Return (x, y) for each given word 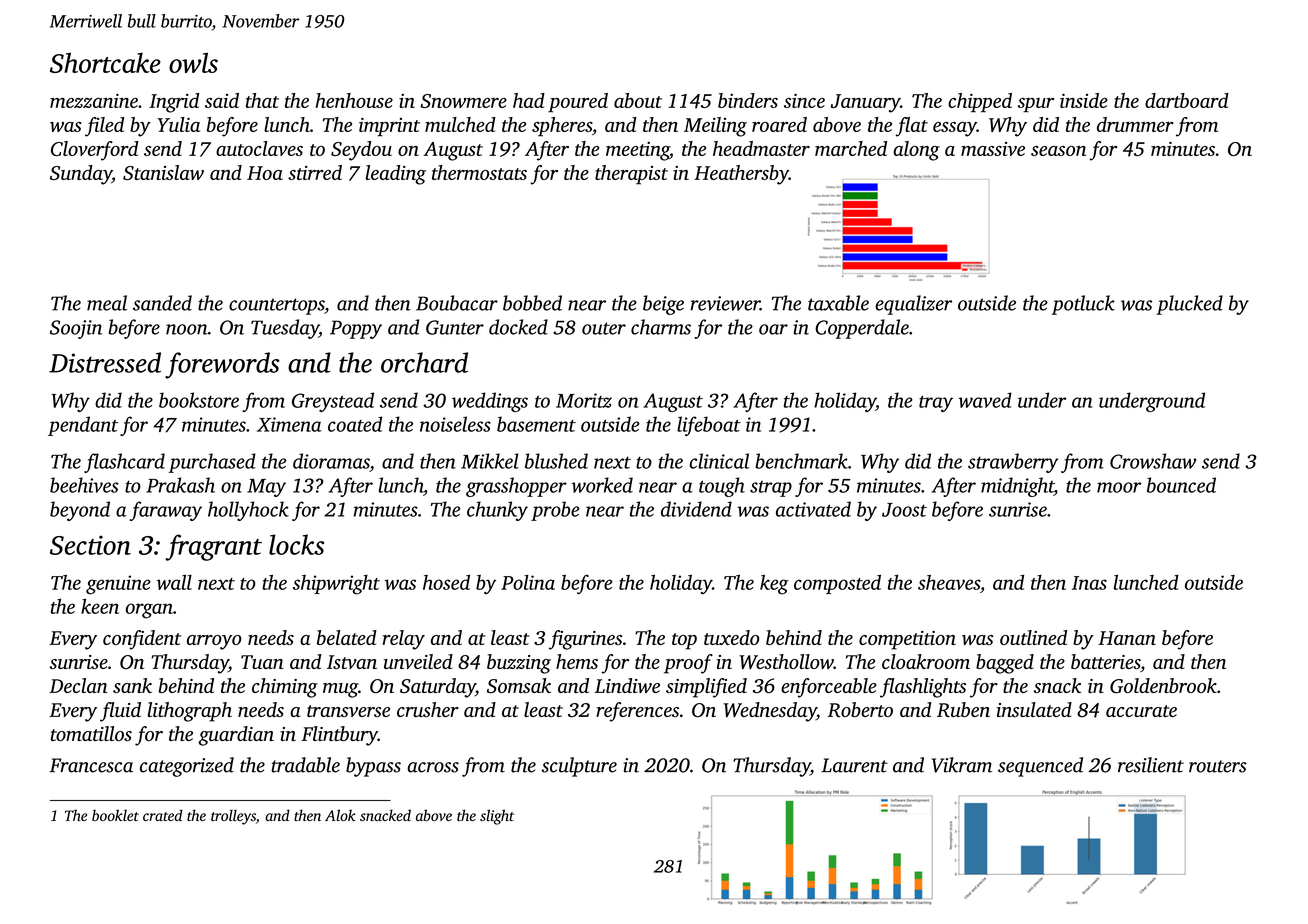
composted (837, 584)
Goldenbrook (1163, 686)
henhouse (354, 100)
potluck (1083, 305)
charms (661, 327)
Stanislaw (163, 172)
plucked (1189, 305)
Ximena (289, 424)
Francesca (91, 765)
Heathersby (741, 175)
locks (296, 544)
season (1058, 151)
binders (748, 100)
